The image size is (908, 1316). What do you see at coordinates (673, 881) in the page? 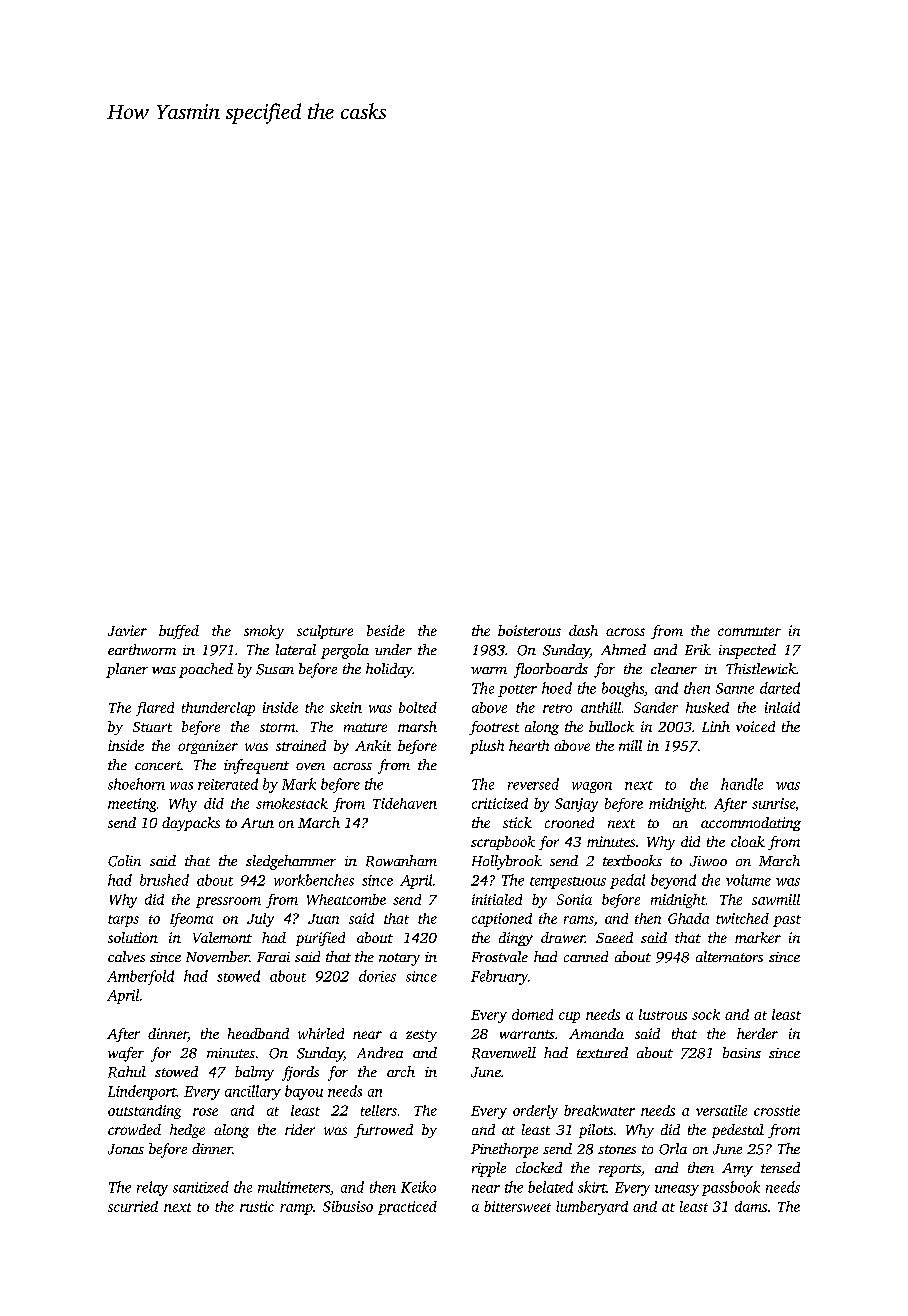
I see `beyond` at bounding box center [673, 881].
